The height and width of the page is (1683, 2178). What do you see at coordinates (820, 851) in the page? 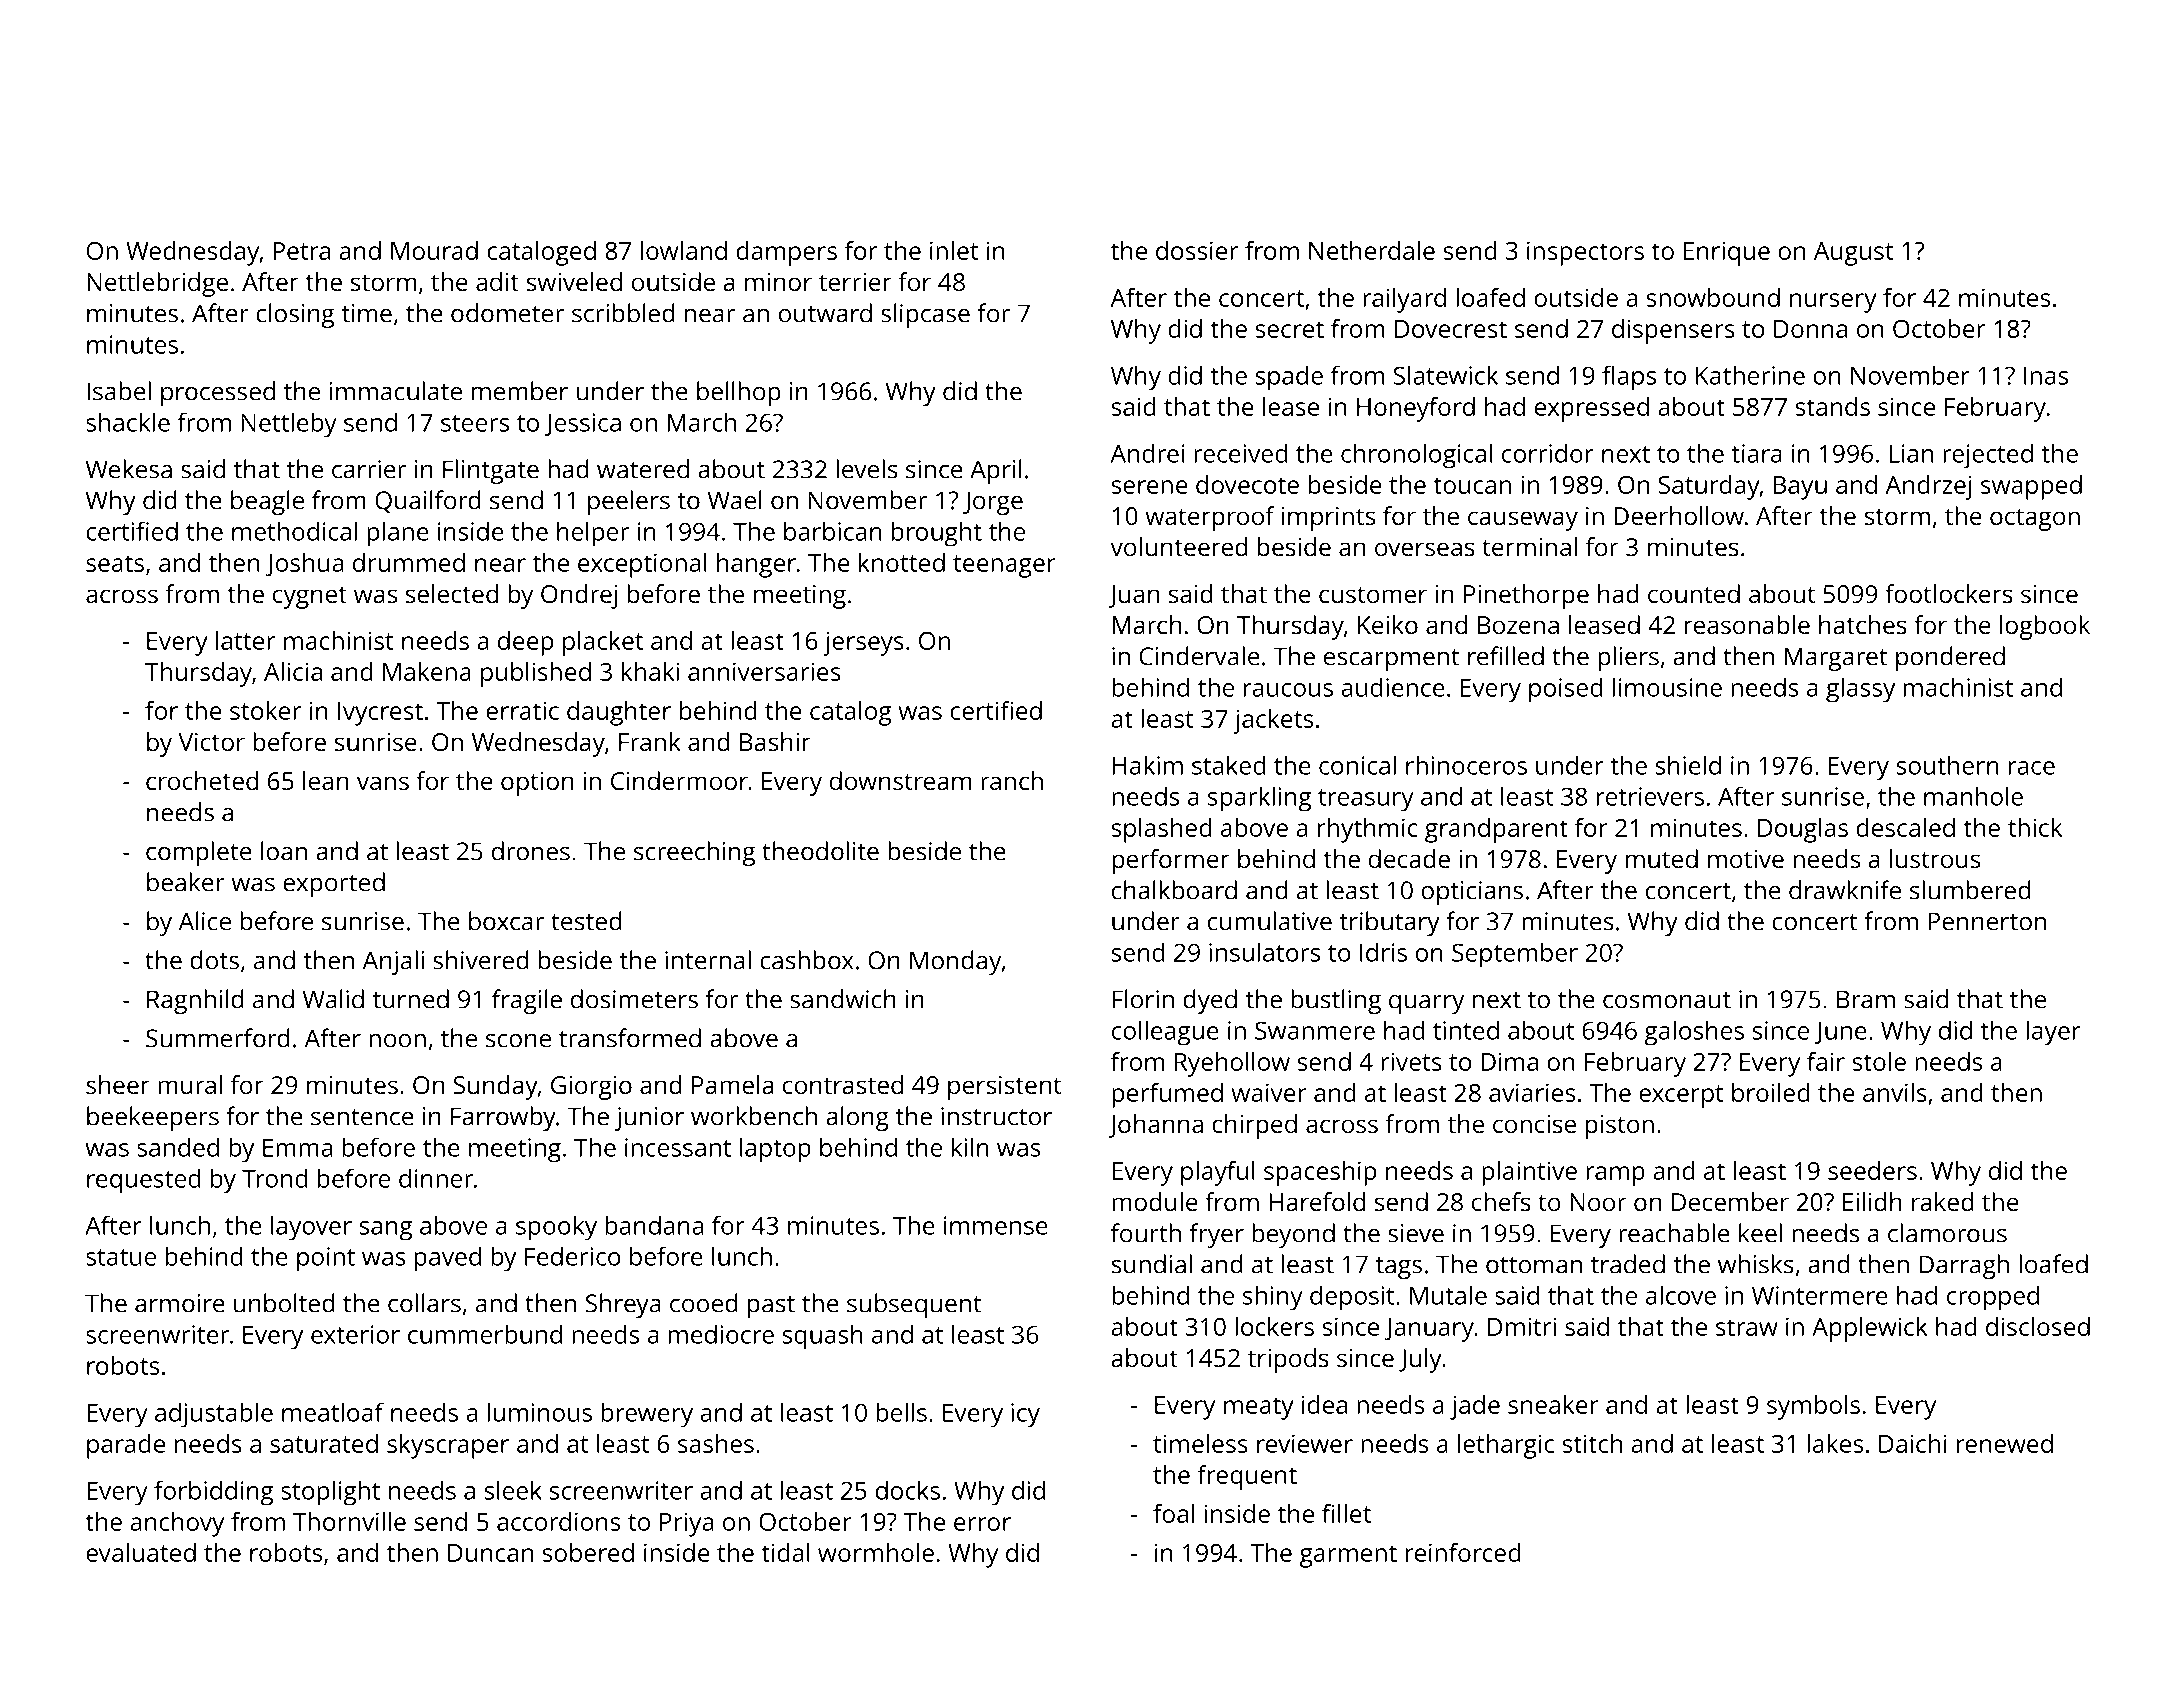
I see `theodolite` at bounding box center [820, 851].
